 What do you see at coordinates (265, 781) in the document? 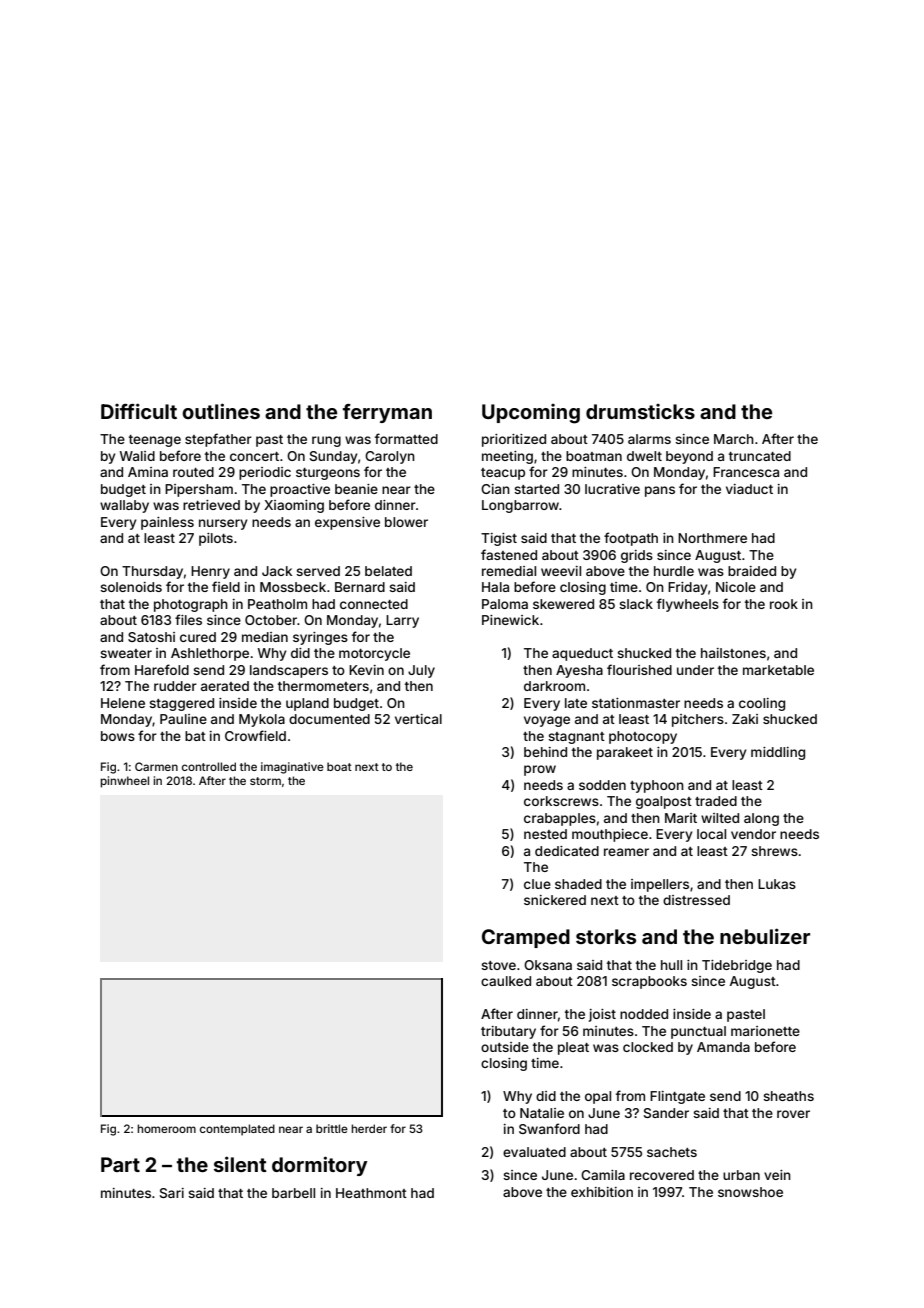
I see `storm` at bounding box center [265, 781].
